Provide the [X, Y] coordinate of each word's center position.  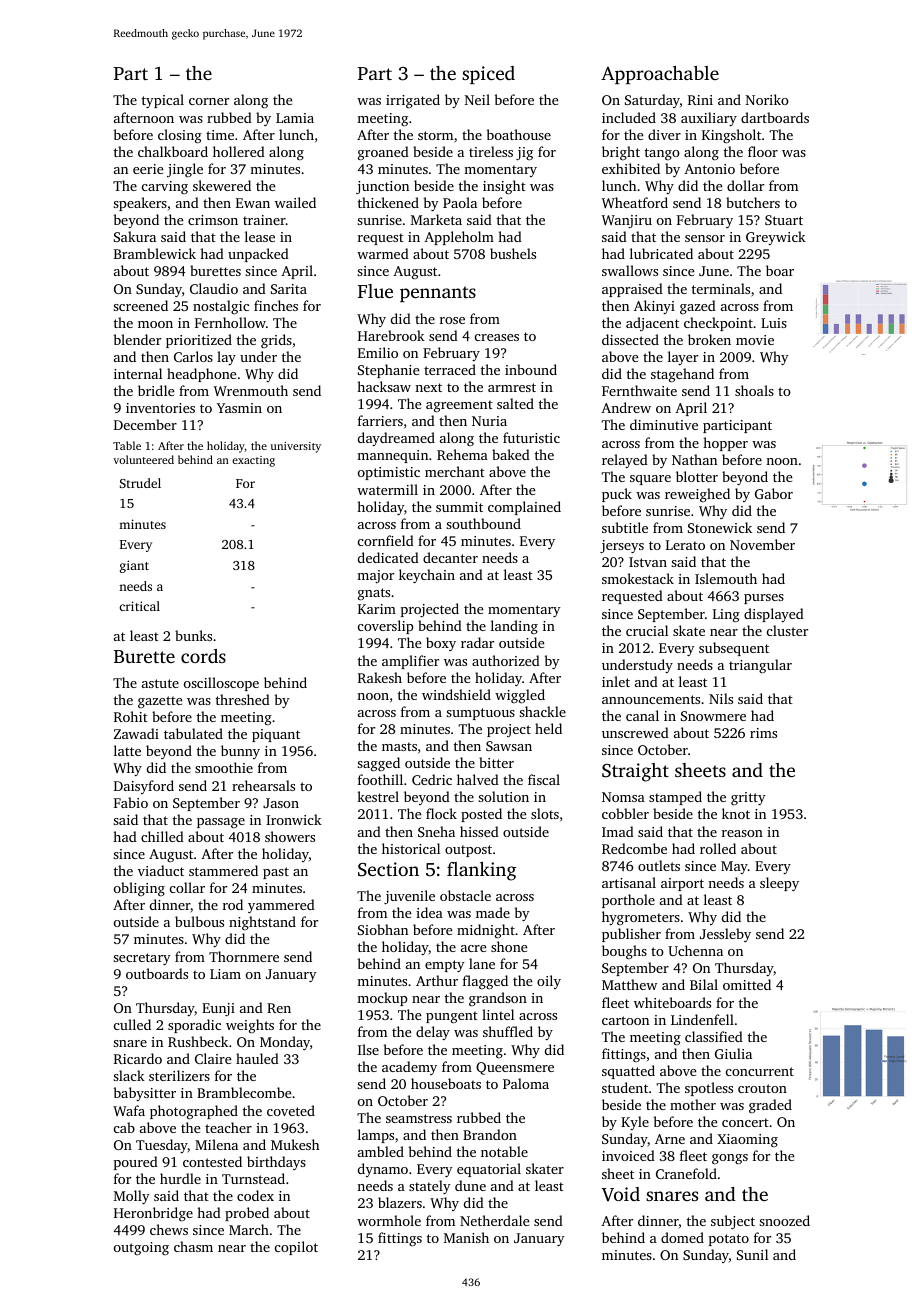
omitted [747, 984]
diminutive [664, 424]
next [428, 387]
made [493, 912]
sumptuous [480, 714]
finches [276, 305]
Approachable [660, 75]
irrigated [413, 101]
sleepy [779, 884]
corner [209, 101]
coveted [291, 1110]
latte [127, 750]
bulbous [199, 921]
